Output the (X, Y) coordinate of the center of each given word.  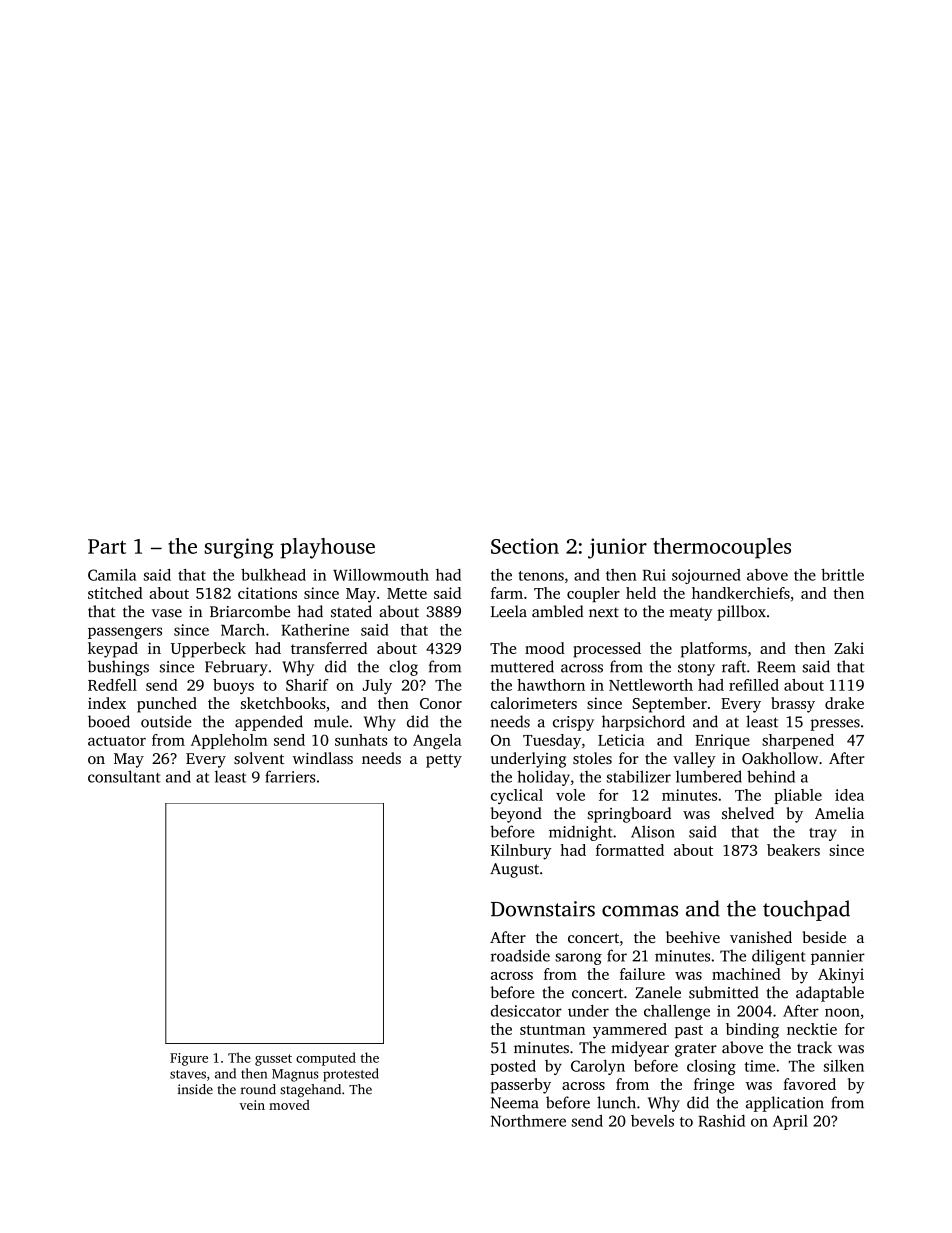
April (790, 1122)
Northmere (528, 1121)
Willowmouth (381, 575)
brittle (842, 575)
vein (252, 1105)
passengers (125, 633)
